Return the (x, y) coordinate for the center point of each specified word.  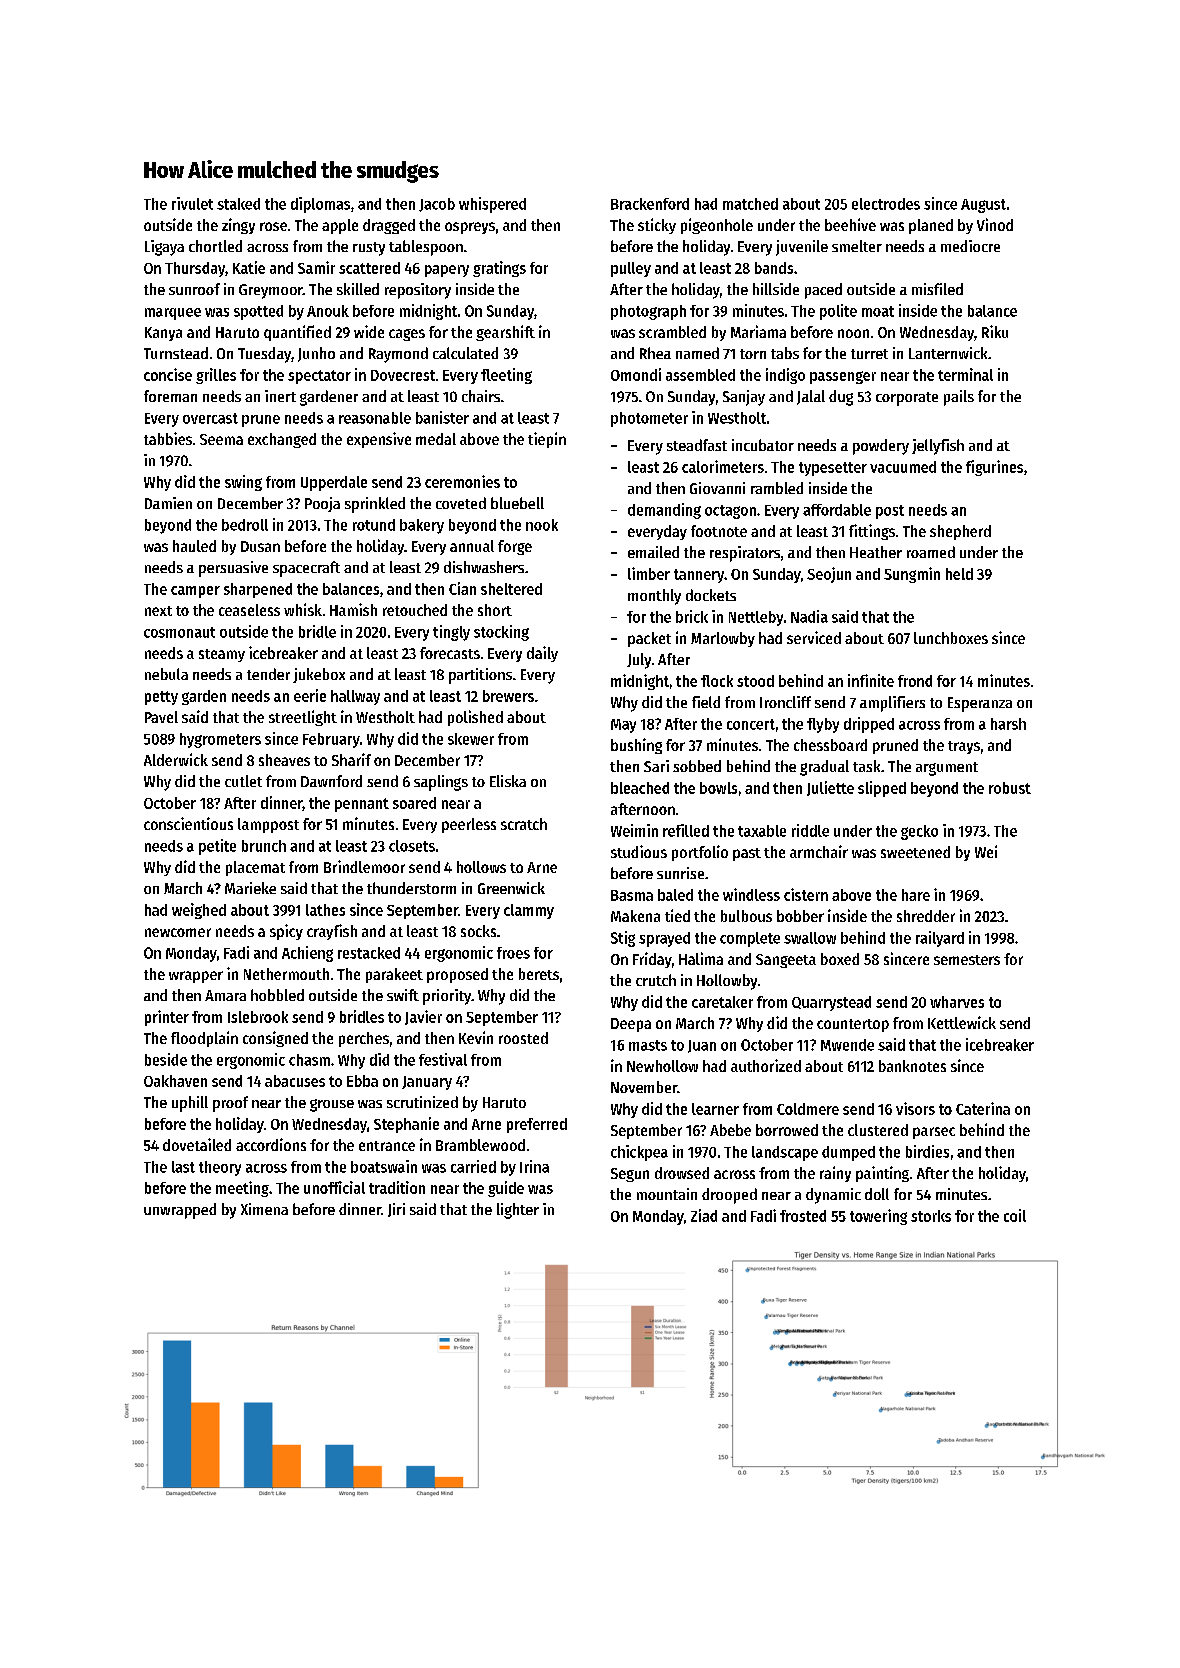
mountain (667, 1194)
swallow (810, 938)
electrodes (886, 204)
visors (915, 1108)
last (183, 1167)
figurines (994, 468)
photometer (649, 419)
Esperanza (980, 704)
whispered (492, 205)
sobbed (697, 766)
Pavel (161, 717)
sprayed (664, 939)
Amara (225, 995)
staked (238, 204)
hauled (194, 546)
